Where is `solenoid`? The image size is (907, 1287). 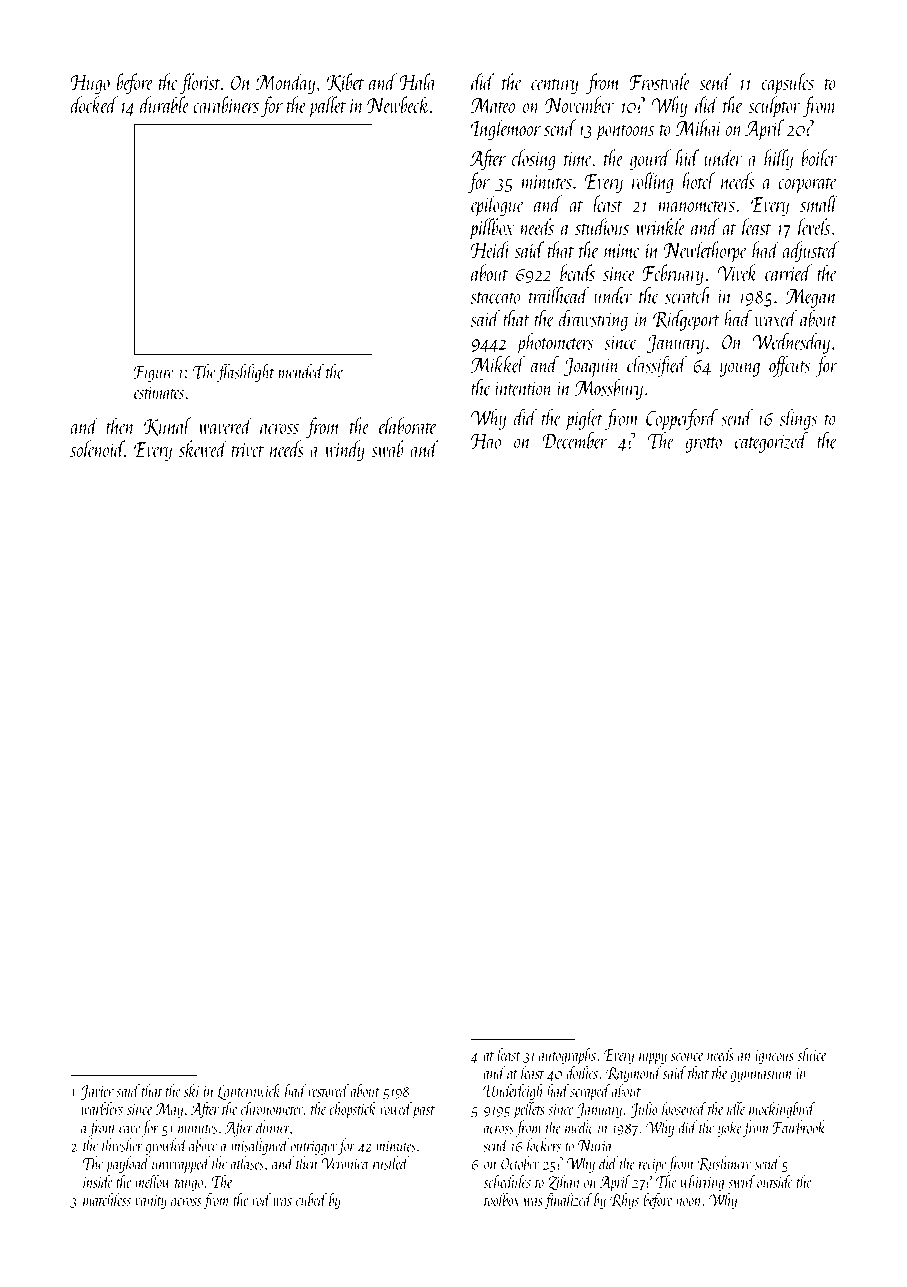
solenoid is located at coordinates (97, 448).
